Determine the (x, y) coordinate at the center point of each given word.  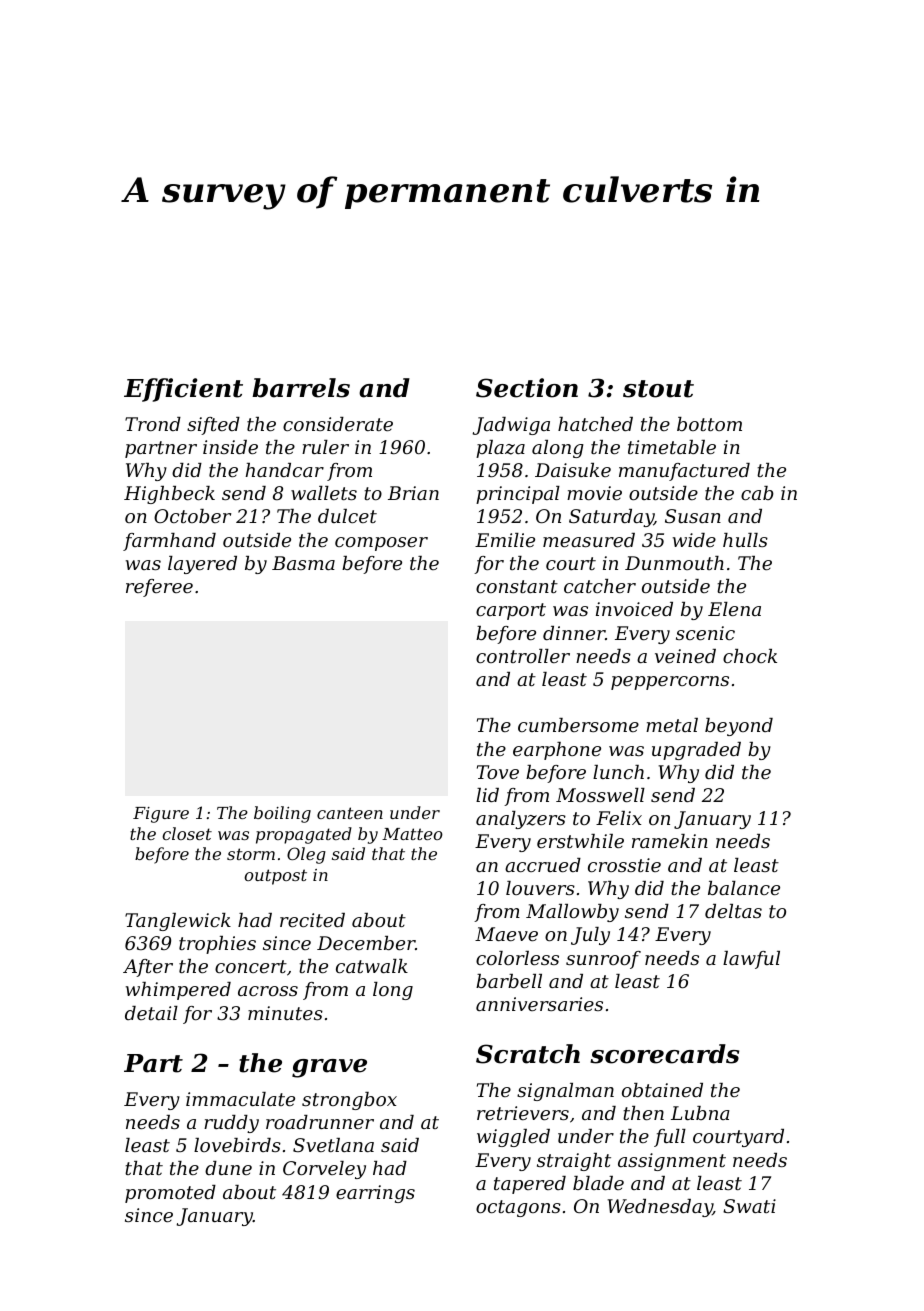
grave (329, 1068)
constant (517, 586)
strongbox (349, 1101)
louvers (540, 888)
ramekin (670, 841)
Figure (161, 815)
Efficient (183, 390)
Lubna (700, 1113)
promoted (170, 1194)
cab (757, 493)
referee (159, 588)
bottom (709, 424)
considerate (338, 424)
